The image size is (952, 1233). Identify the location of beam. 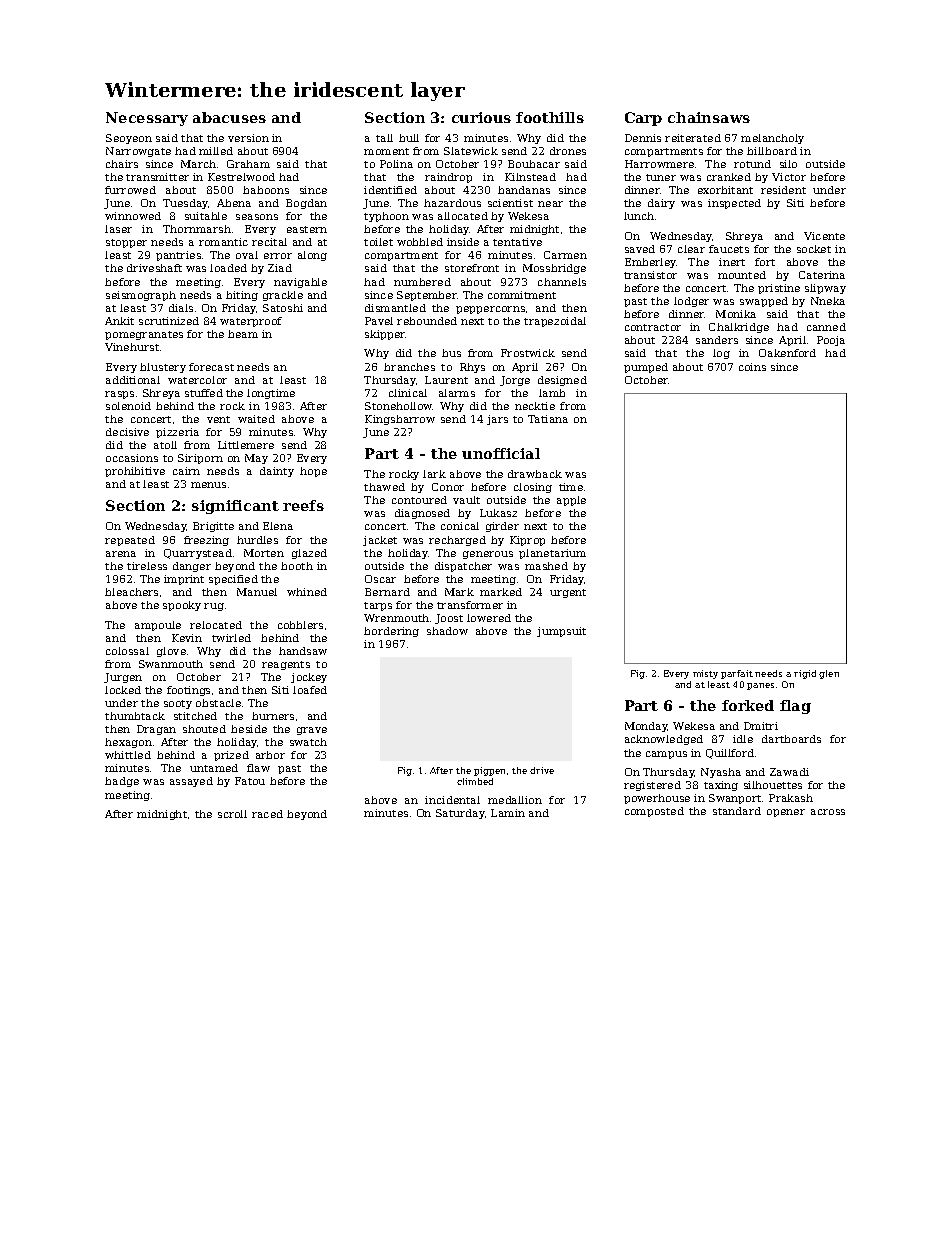
(243, 334).
